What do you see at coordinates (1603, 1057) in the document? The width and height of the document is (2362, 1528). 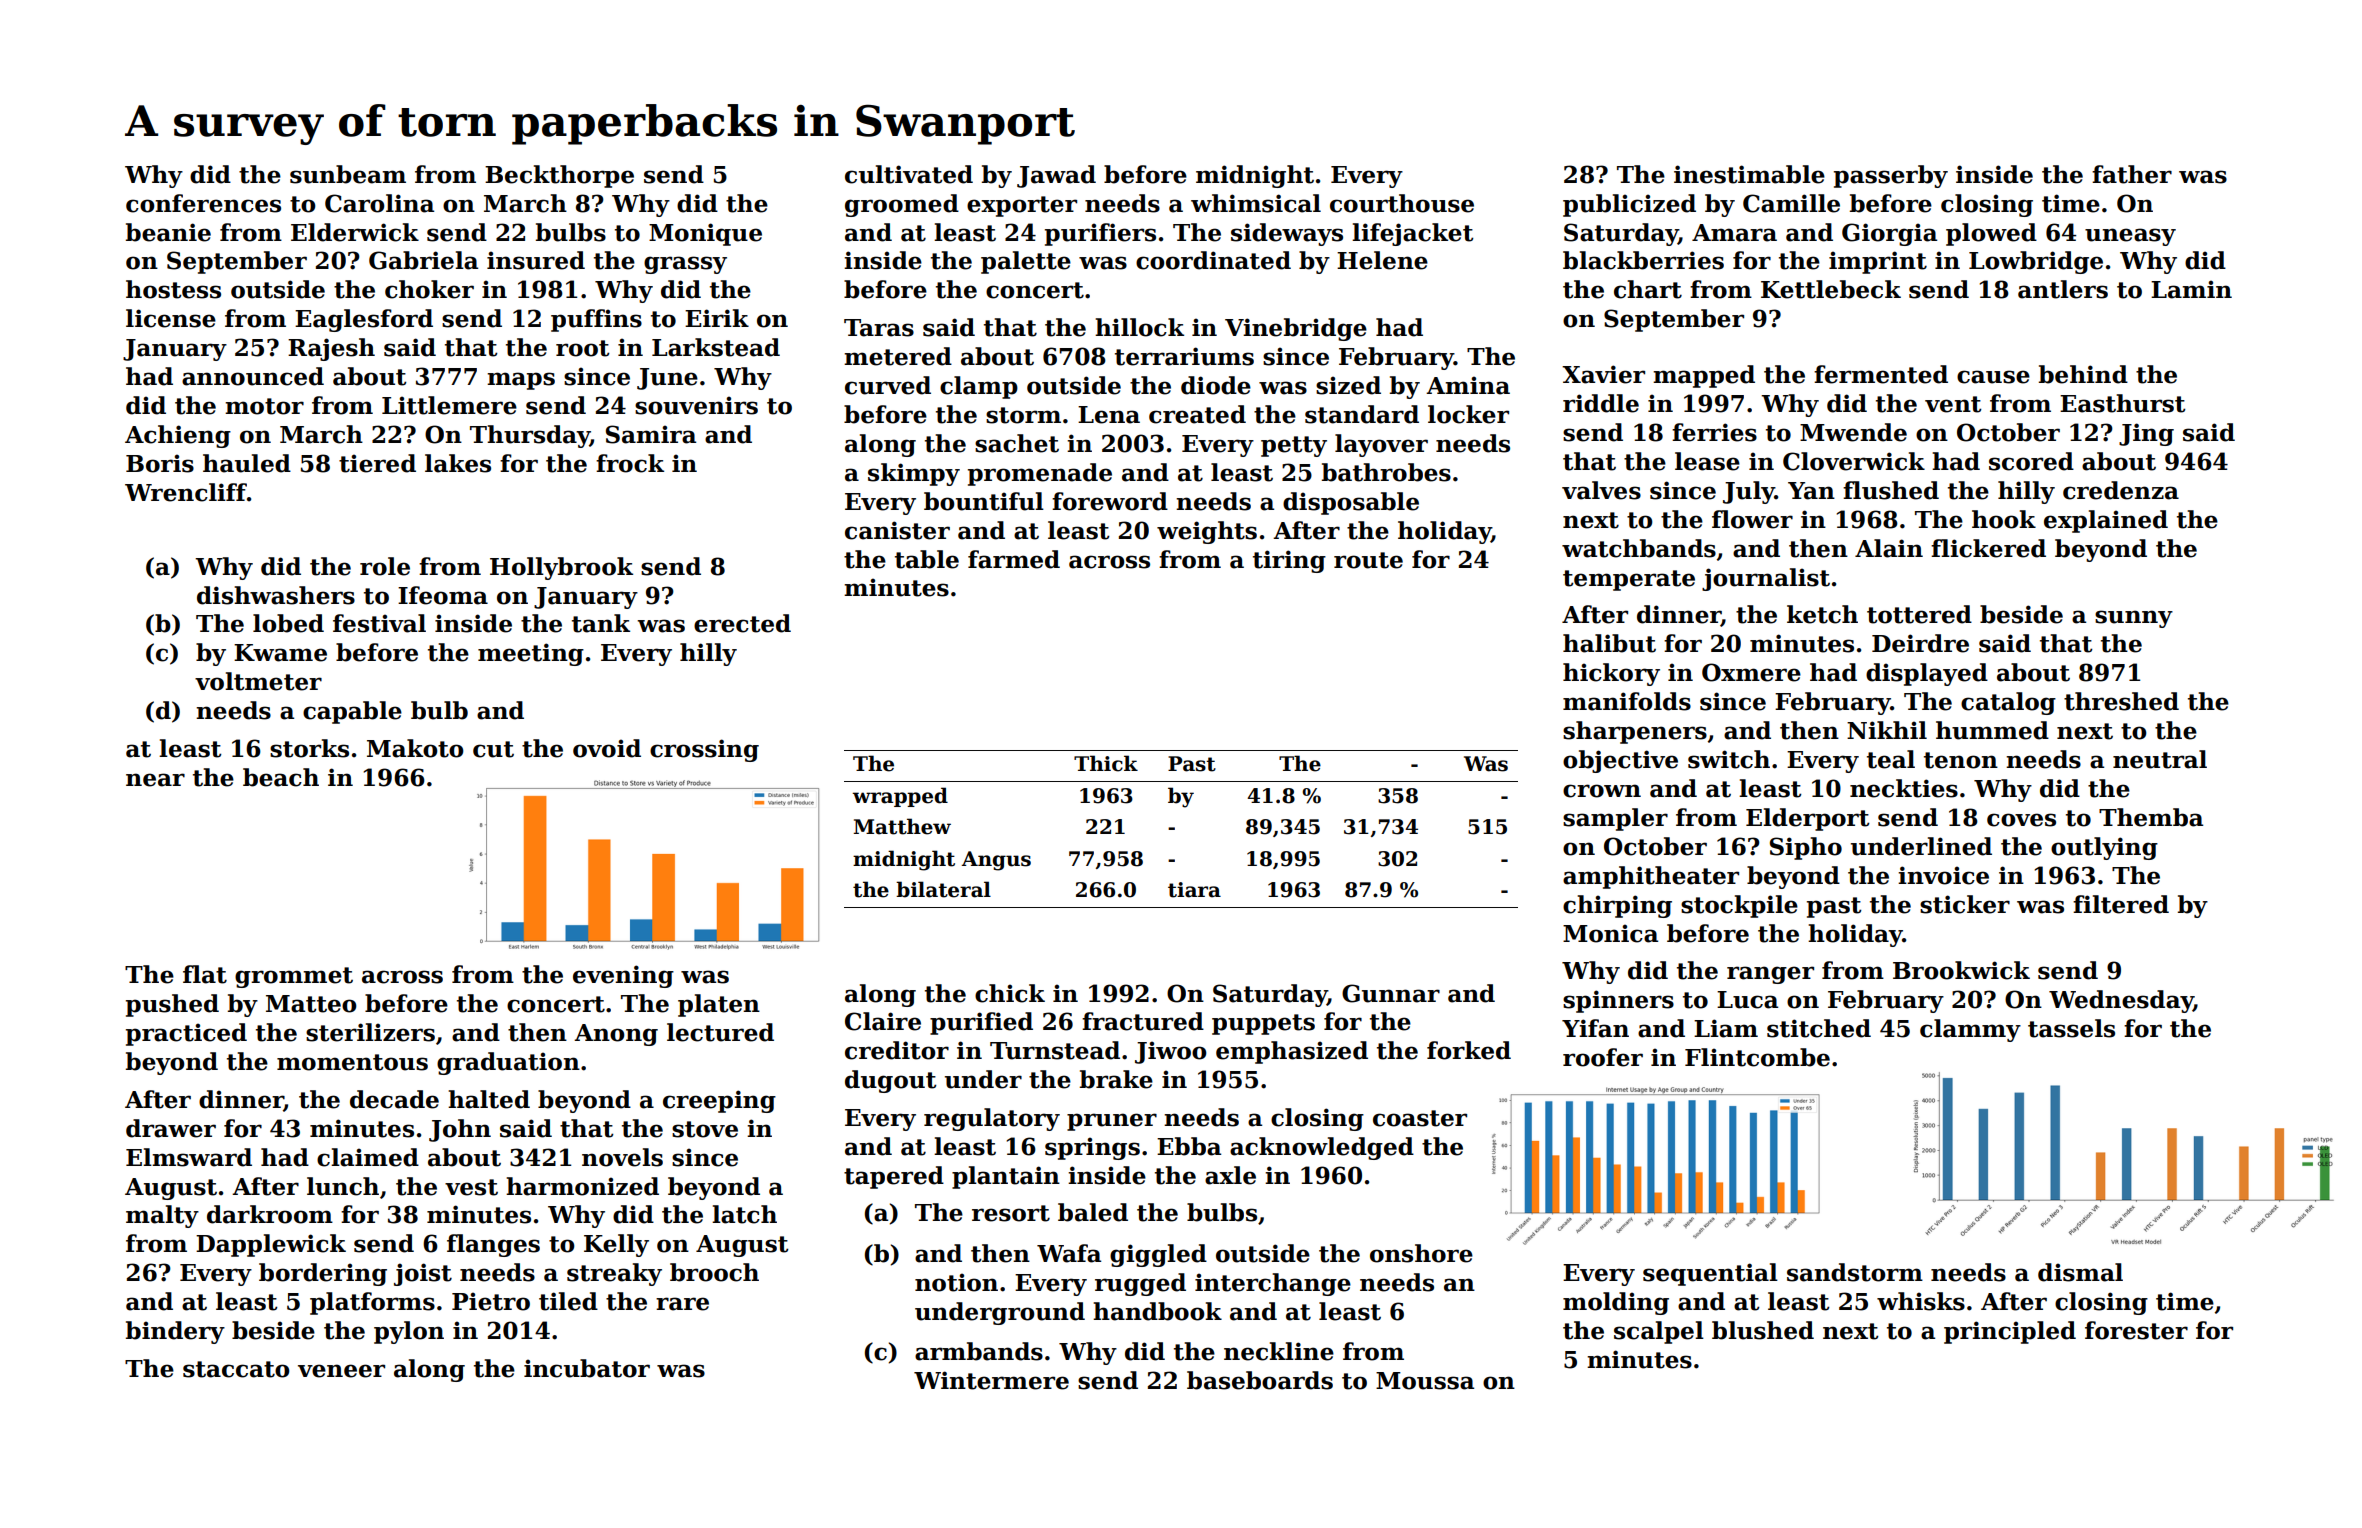 I see `roofer` at bounding box center [1603, 1057].
